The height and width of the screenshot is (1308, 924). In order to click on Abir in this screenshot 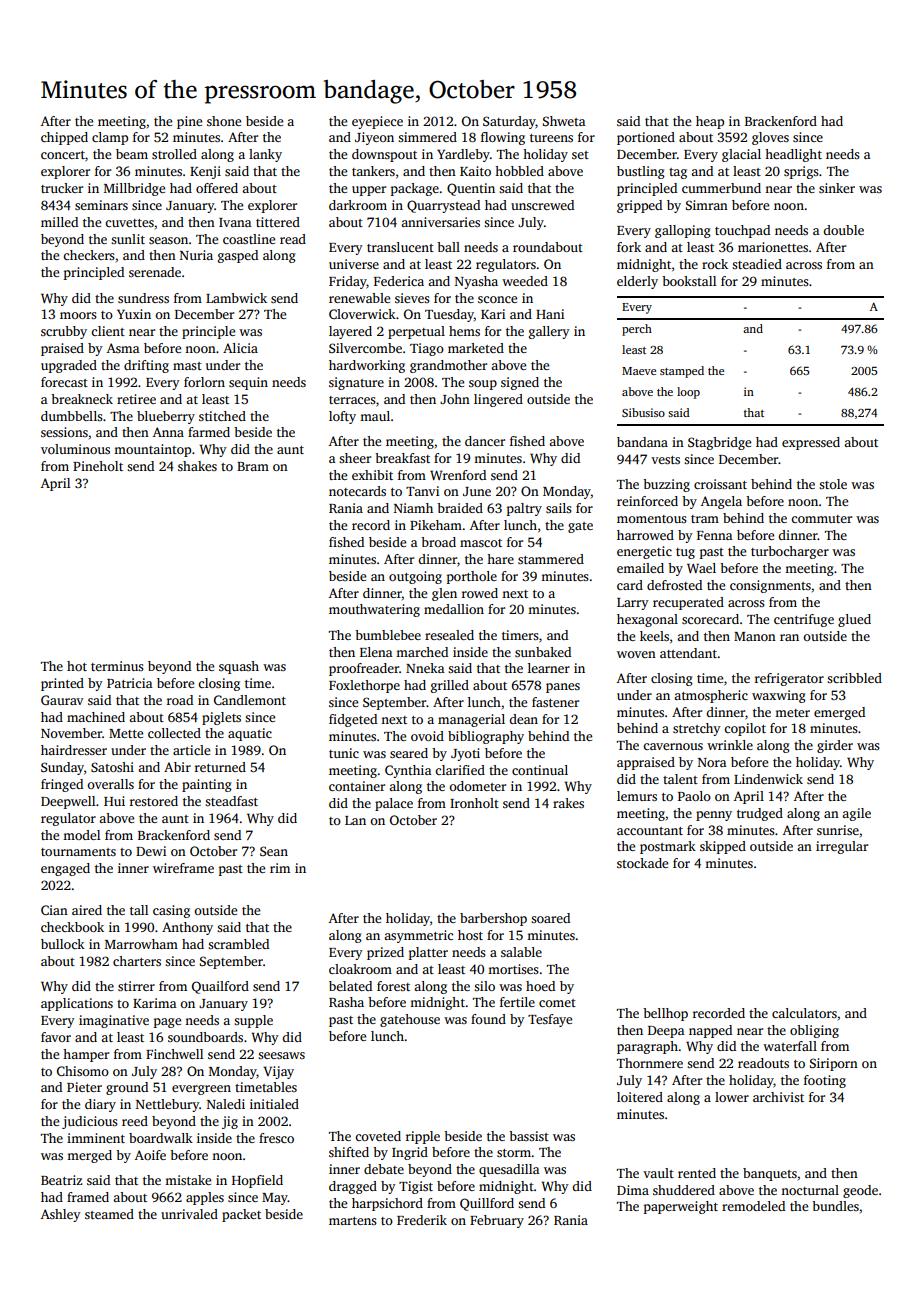, I will do `click(177, 767)`.
